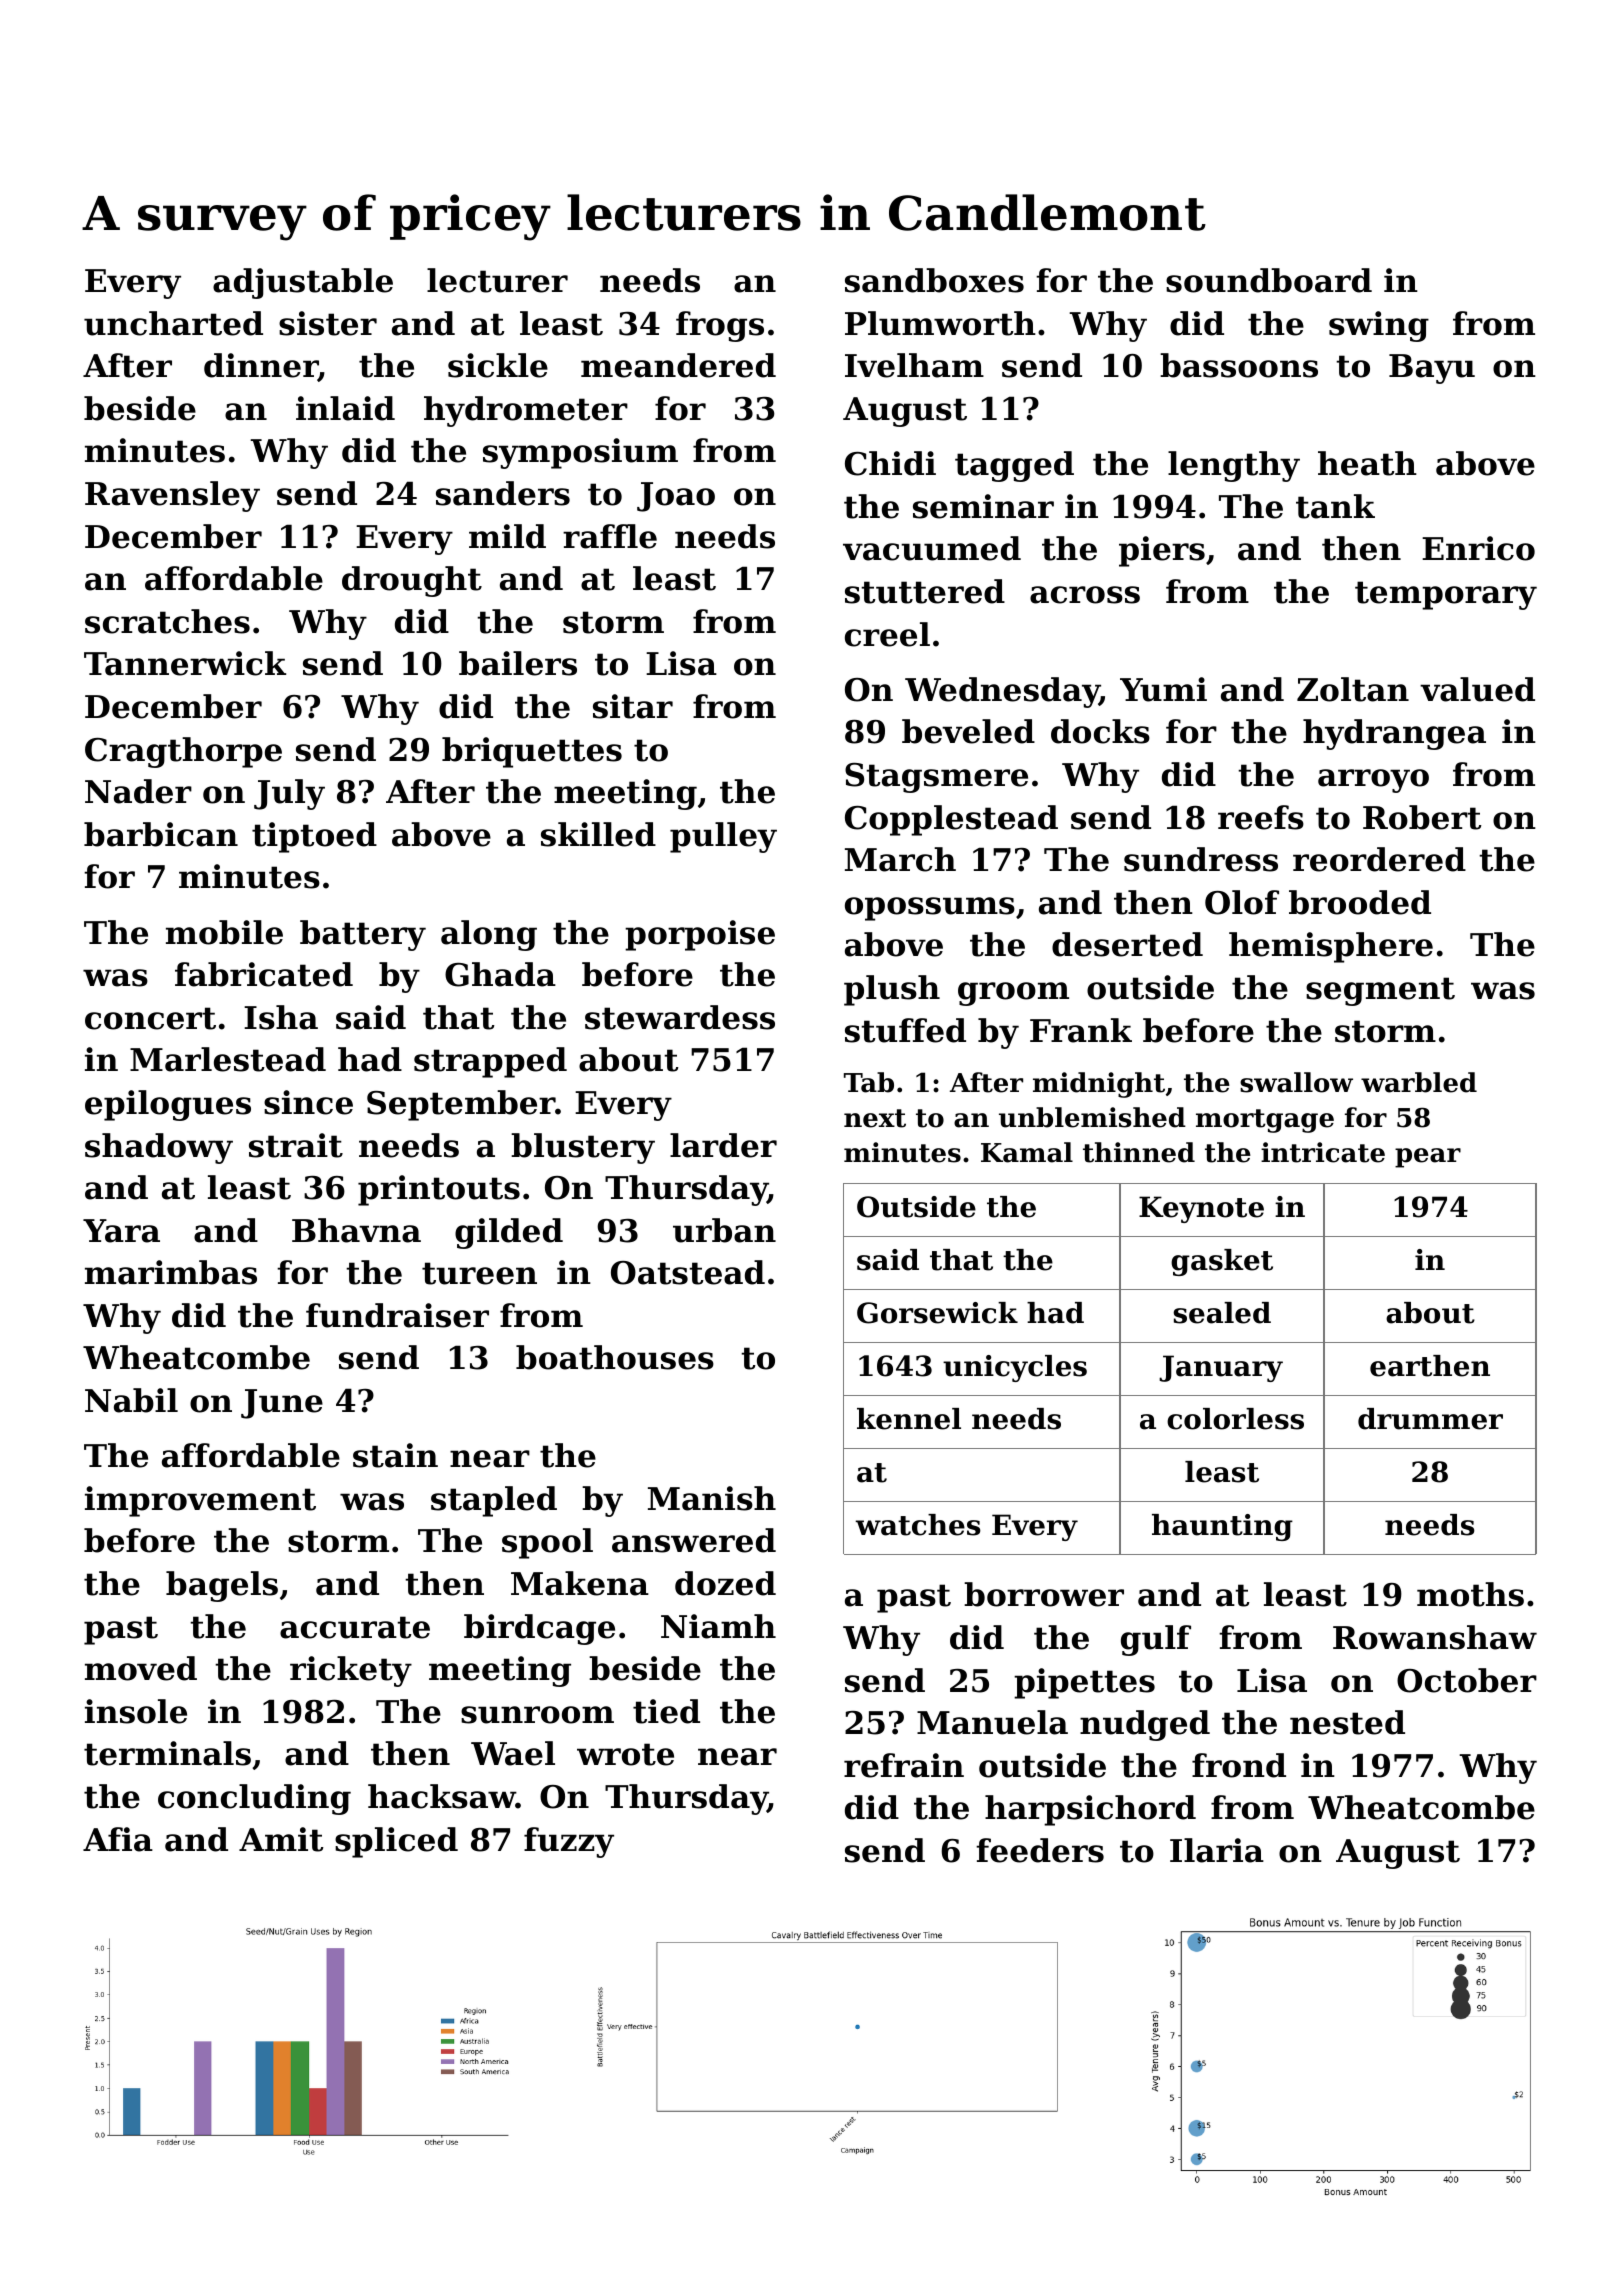  What do you see at coordinates (167, 1753) in the screenshot?
I see `terminals` at bounding box center [167, 1753].
